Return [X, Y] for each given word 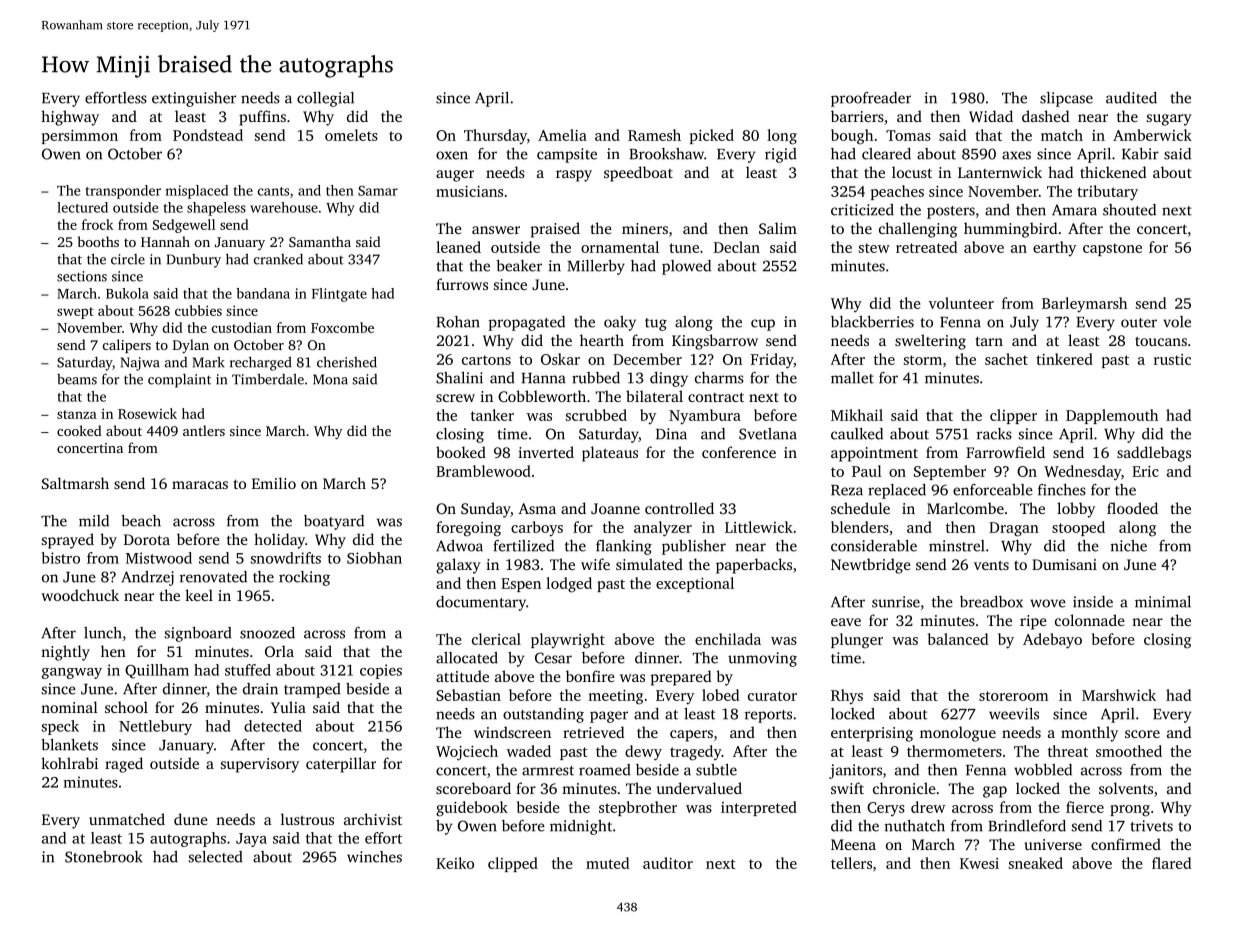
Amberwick [1152, 135]
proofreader [871, 99]
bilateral [654, 396]
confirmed [1126, 844]
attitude [462, 676]
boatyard [334, 522]
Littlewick [759, 527]
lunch [103, 633]
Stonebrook [104, 857]
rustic [1172, 359]
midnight [581, 827]
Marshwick [1119, 695]
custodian [242, 327]
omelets [351, 135]
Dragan [1014, 529]
